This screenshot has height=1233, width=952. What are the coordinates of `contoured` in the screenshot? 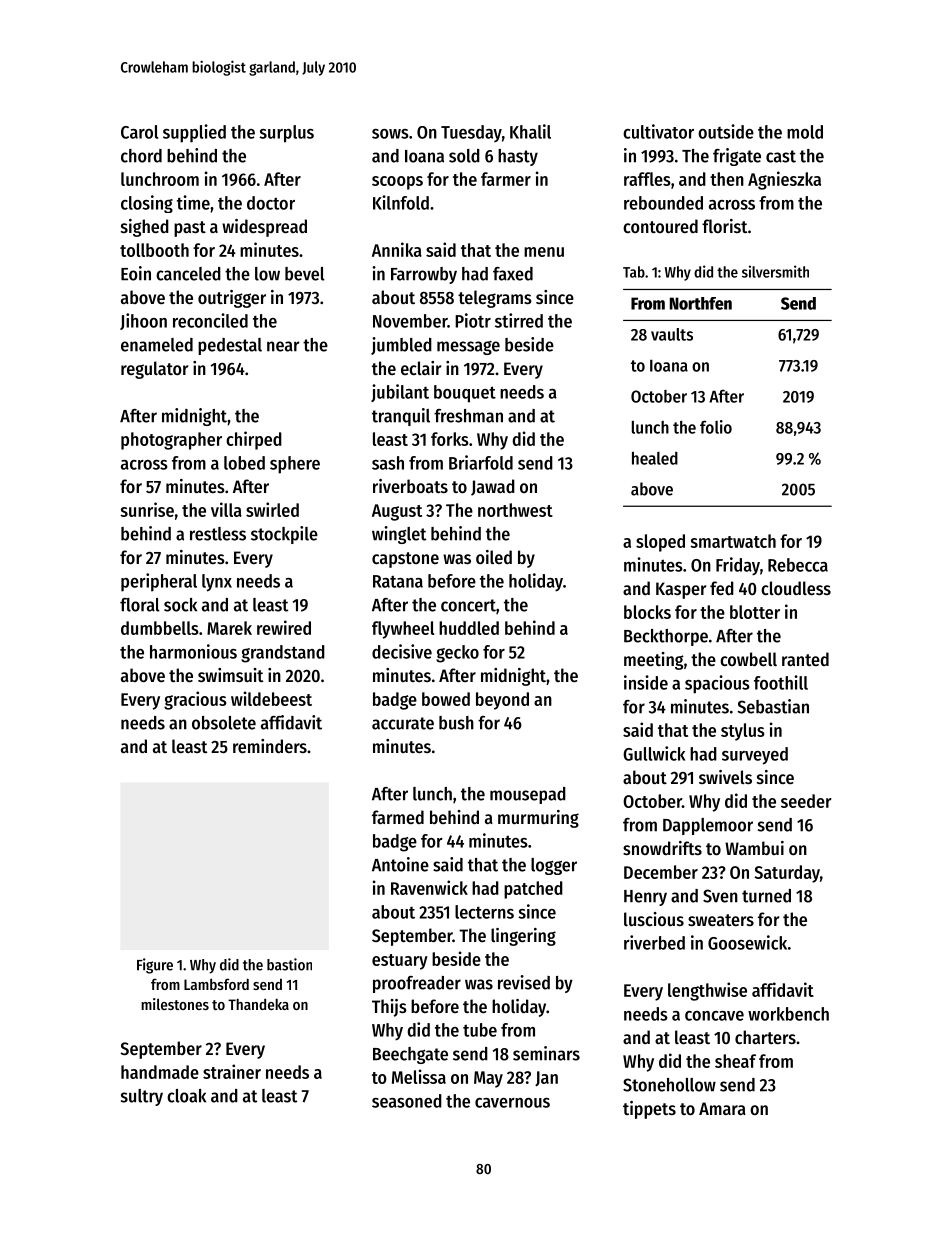 It's located at (660, 226).
